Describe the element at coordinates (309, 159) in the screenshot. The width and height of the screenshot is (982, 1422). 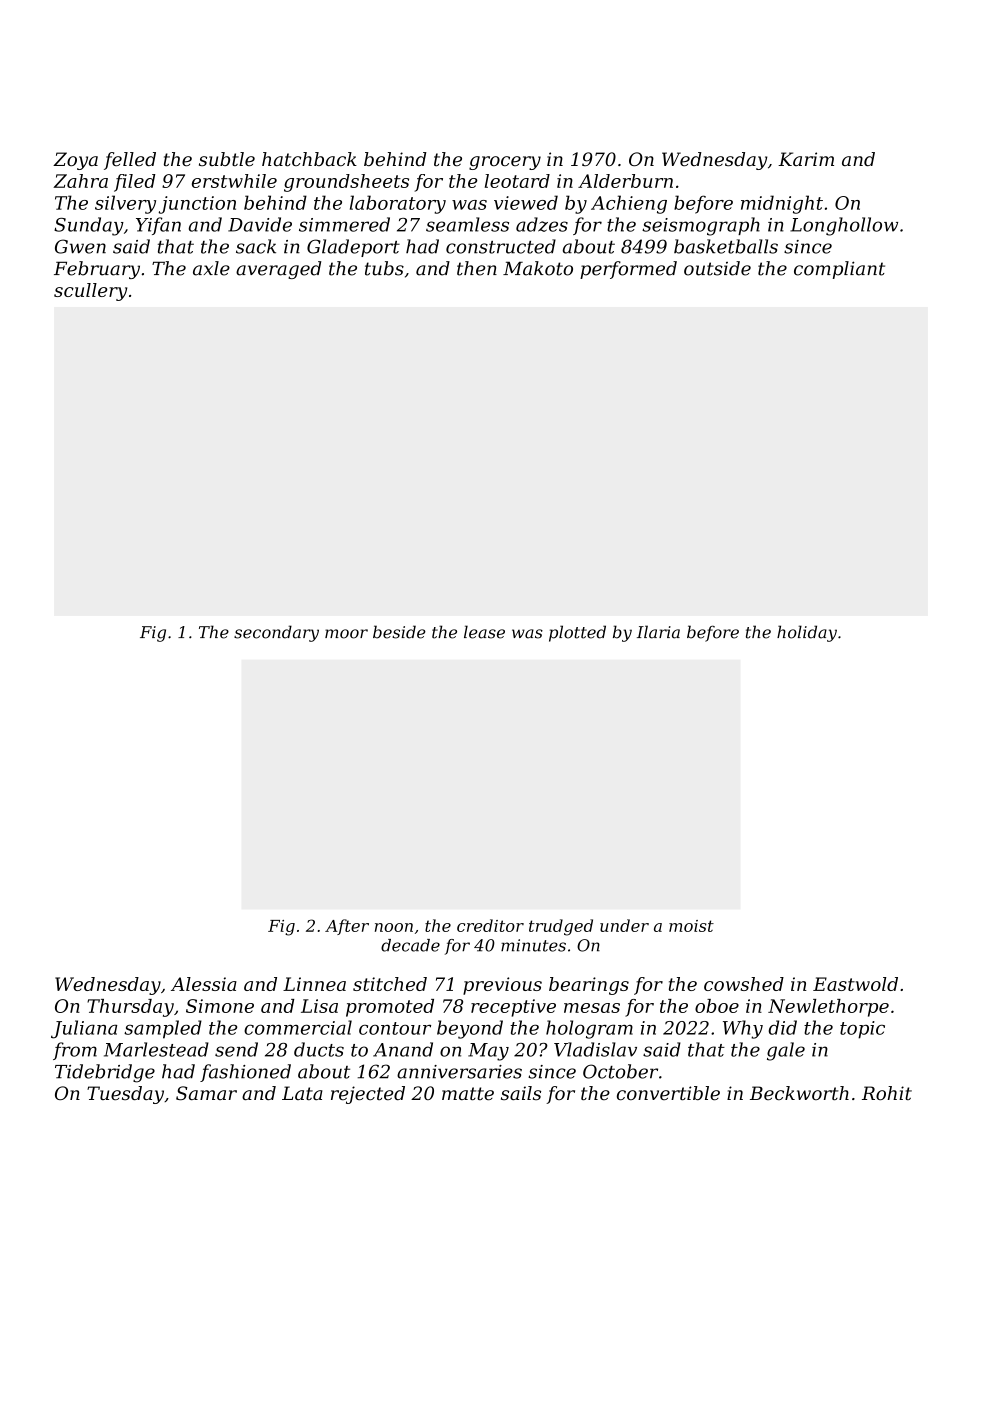
I see `hatchback` at that location.
